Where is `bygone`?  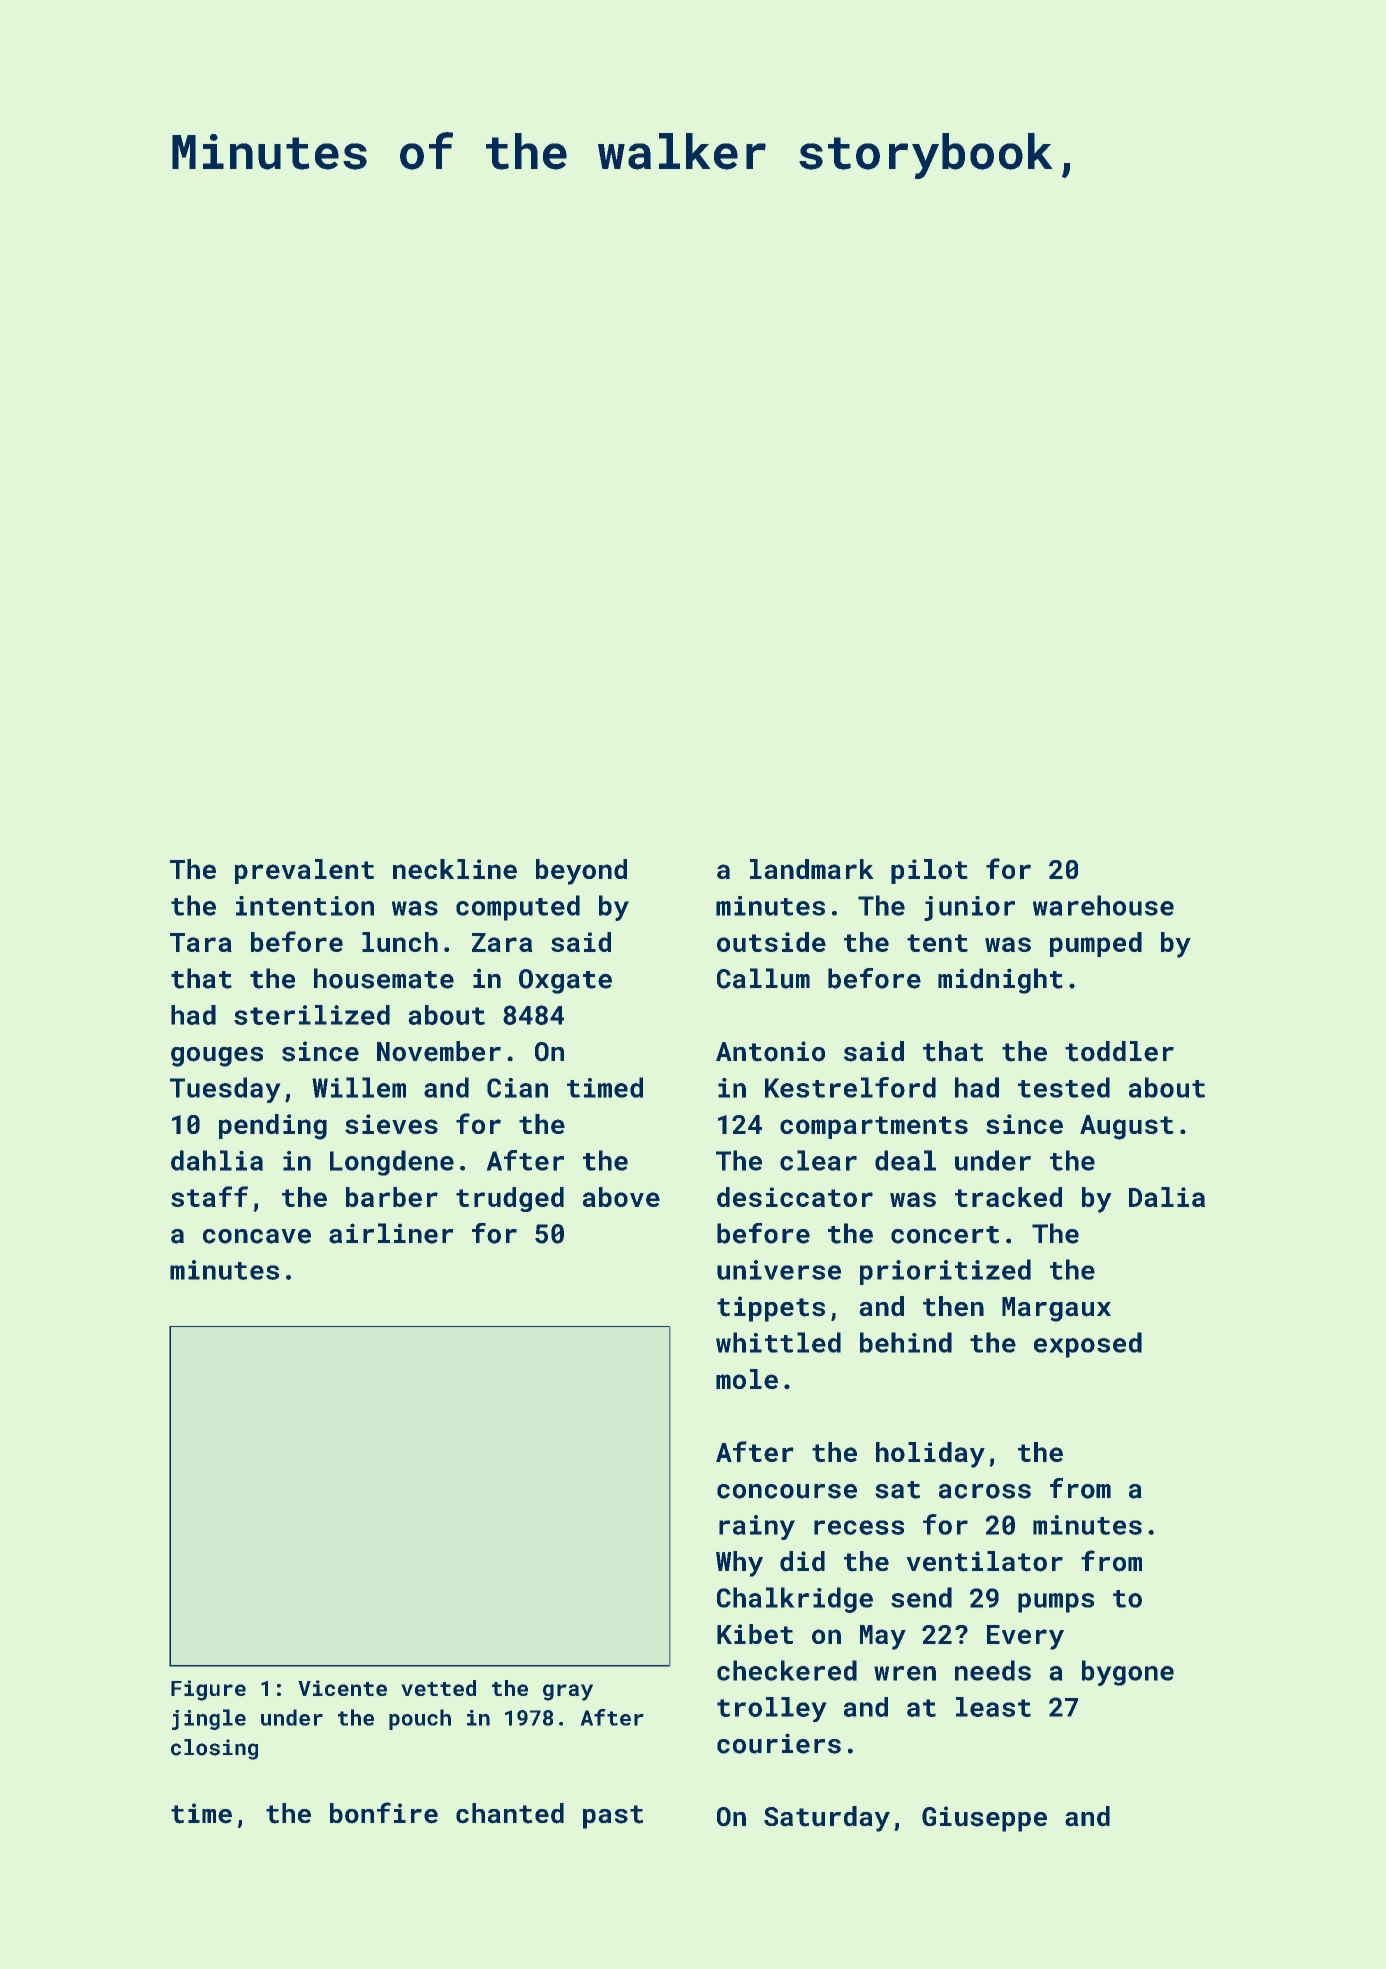
bygone is located at coordinates (1128, 1673).
